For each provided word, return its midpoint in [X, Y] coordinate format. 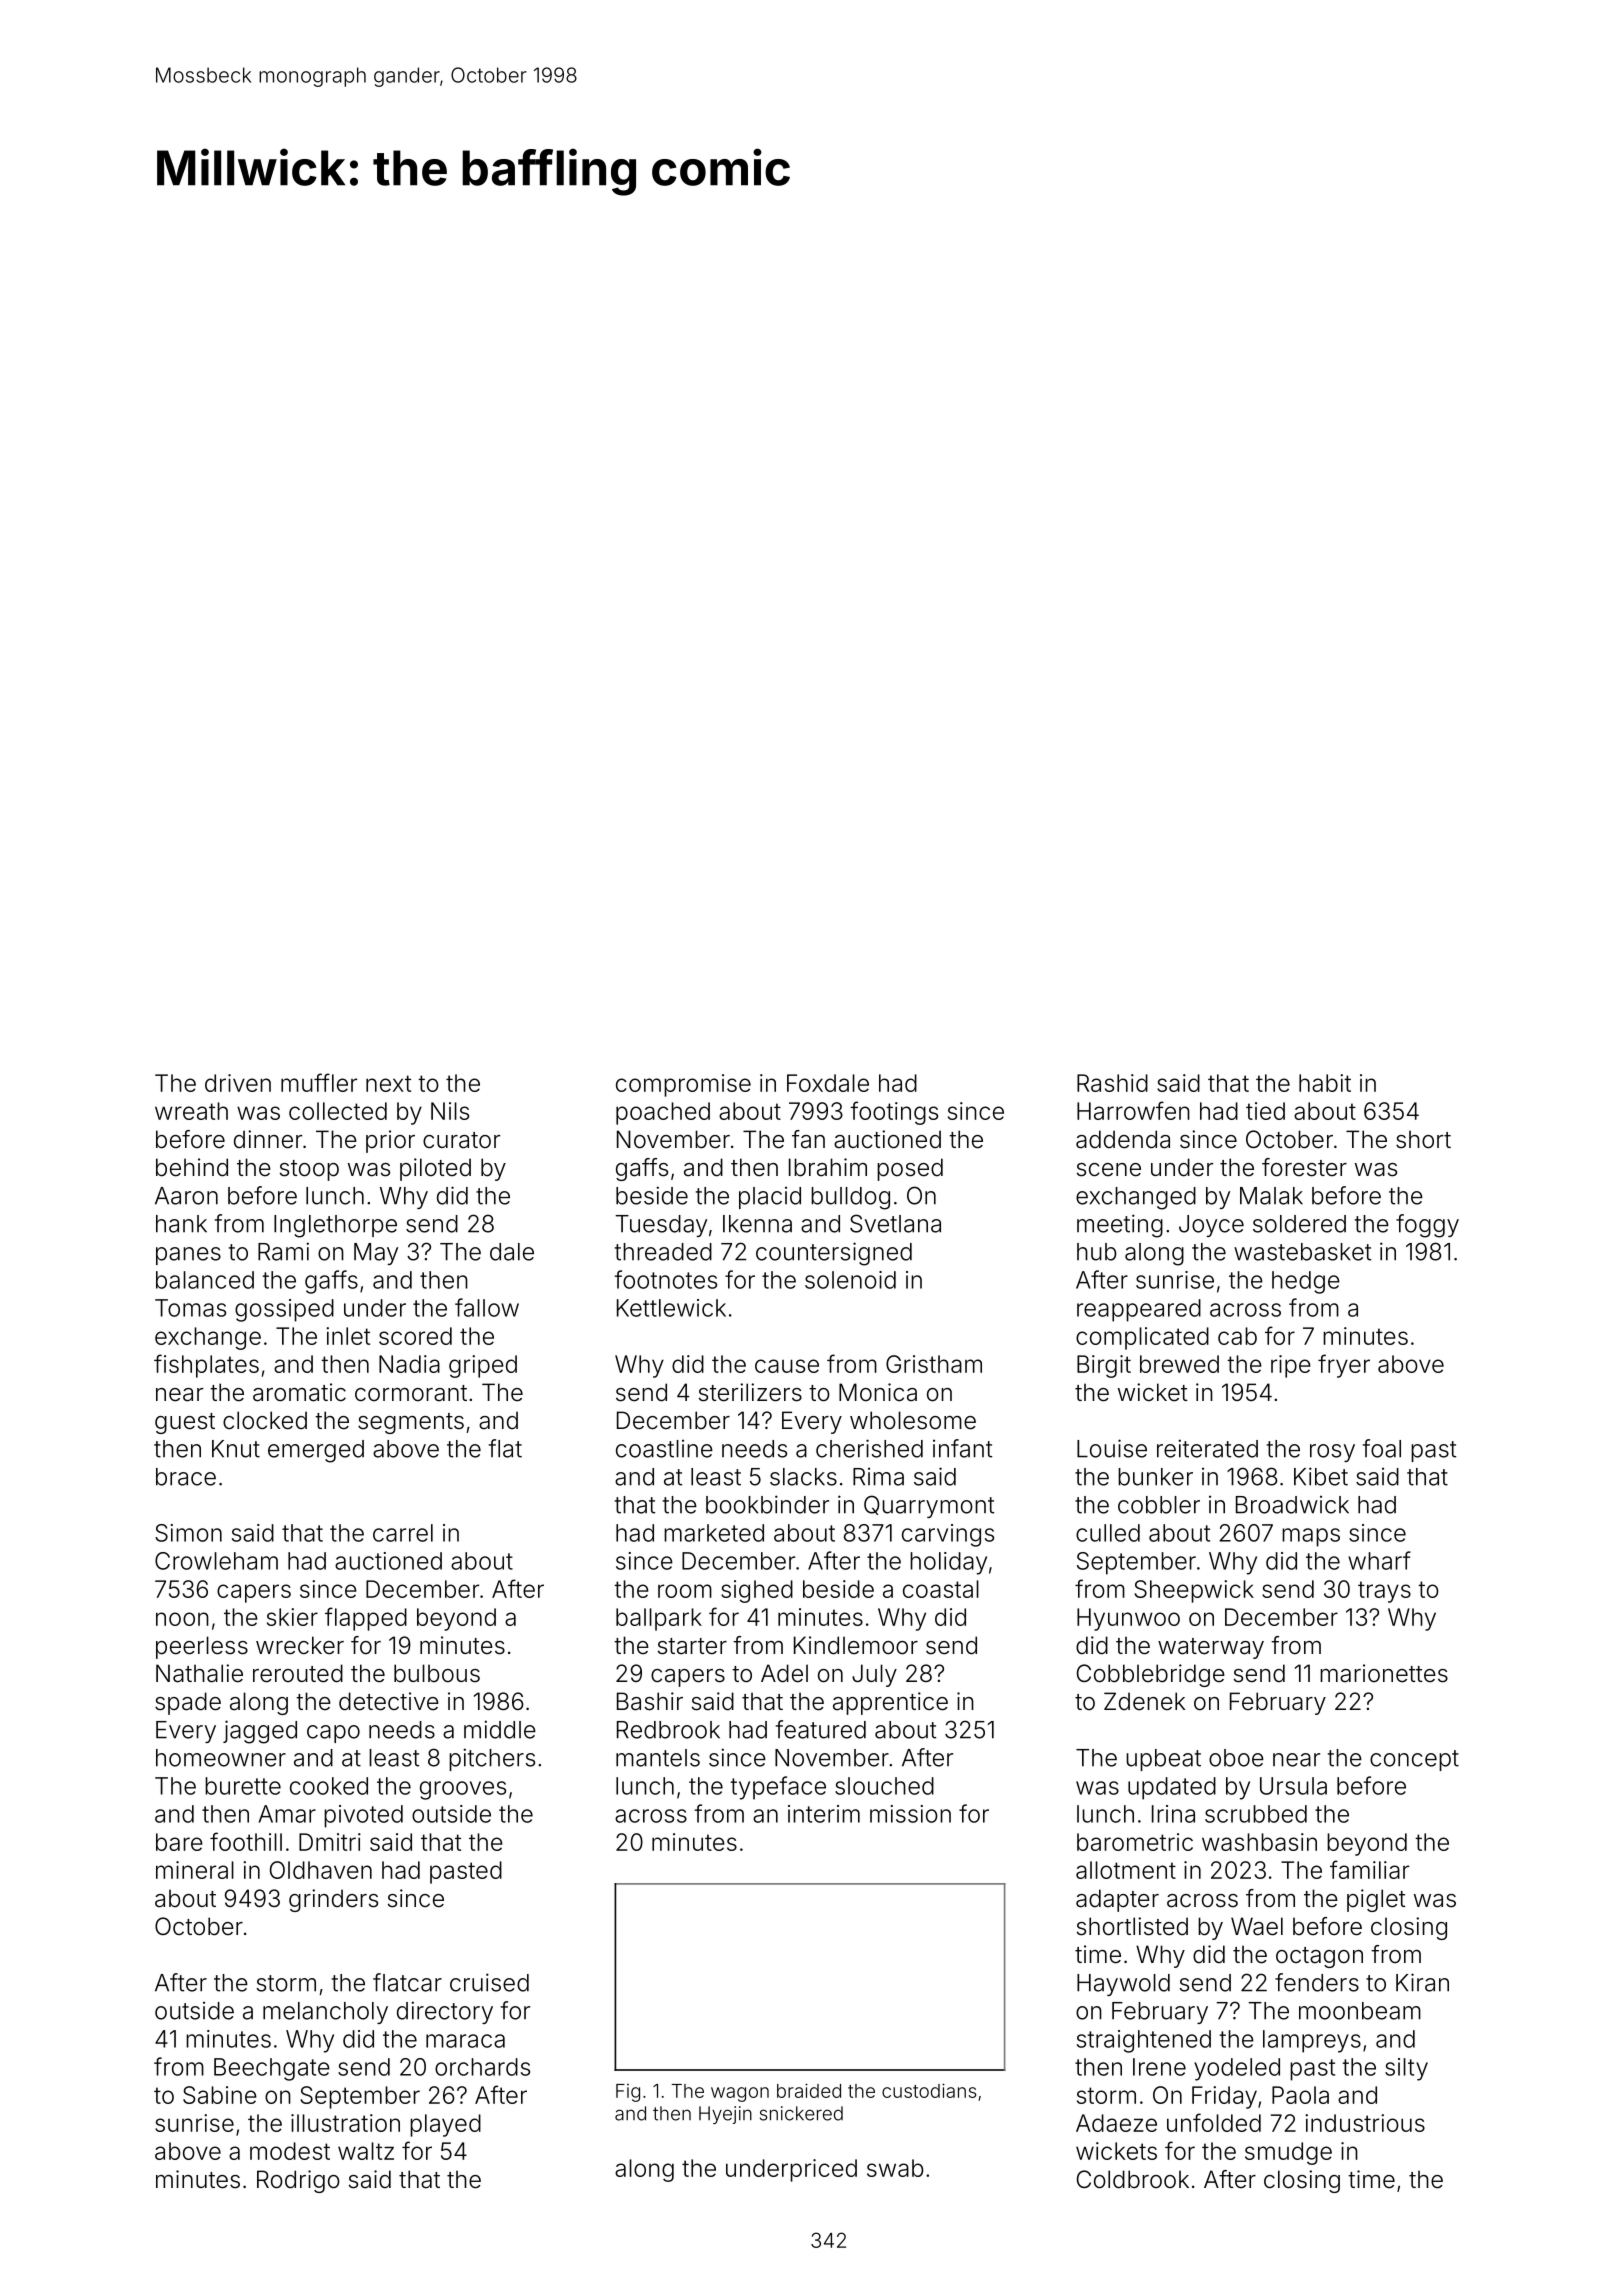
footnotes [665, 1279]
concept [1414, 1760]
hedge [1306, 1282]
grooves [463, 1790]
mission [910, 1814]
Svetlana [895, 1223]
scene [1109, 1170]
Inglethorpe [335, 1226]
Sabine [220, 2095]
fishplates [206, 1366]
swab [895, 2168]
